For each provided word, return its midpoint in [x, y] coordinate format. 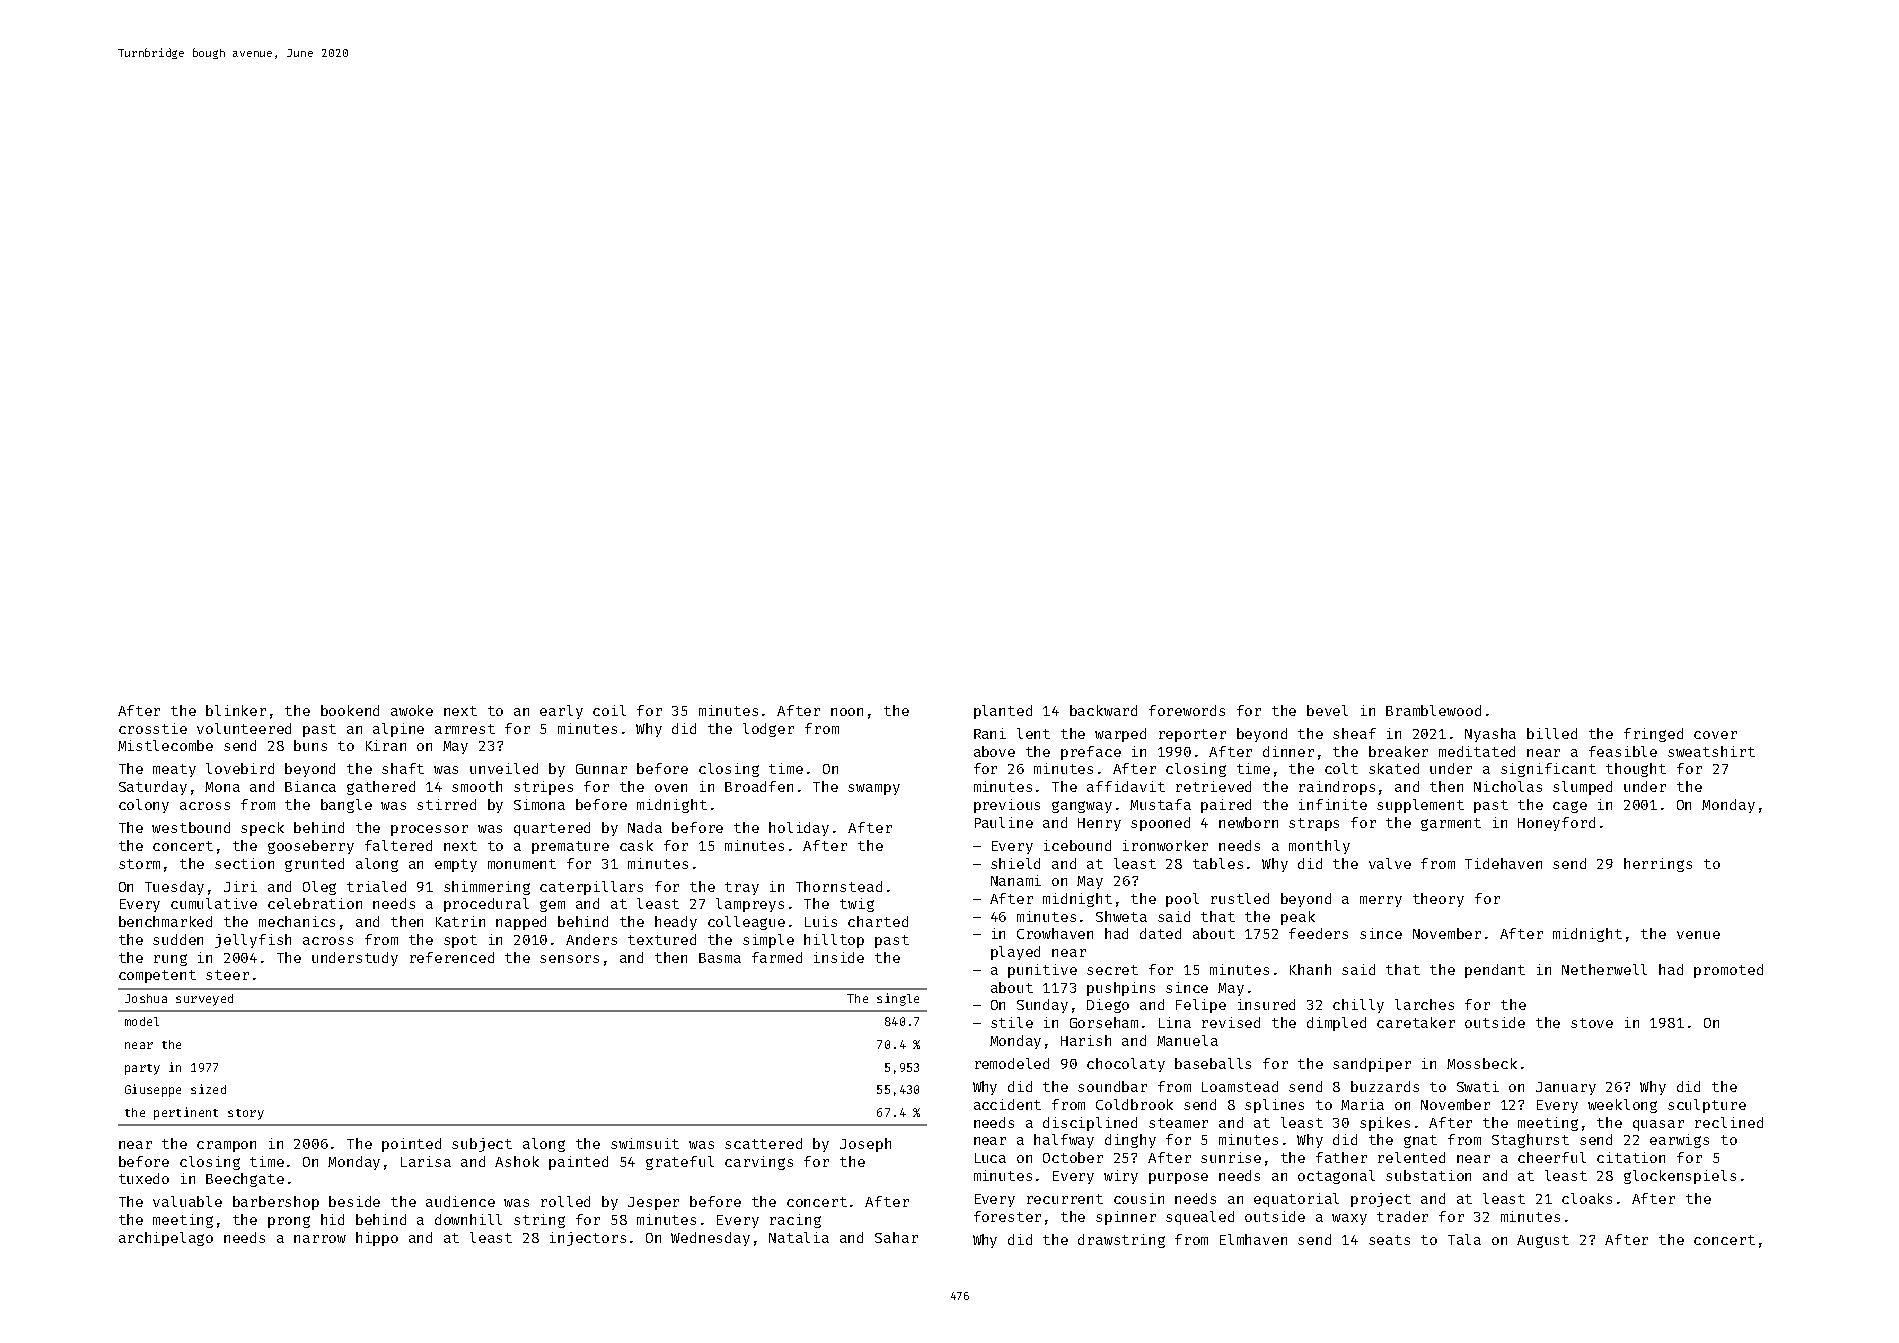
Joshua [146, 998]
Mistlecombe [165, 745]
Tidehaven [1503, 863]
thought [1636, 770]
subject [482, 1145]
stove [1592, 1023]
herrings [1658, 865]
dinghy [1130, 1141]
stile [1012, 1022]
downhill [468, 1219]
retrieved [1213, 786]
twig [857, 905]
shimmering [487, 888]
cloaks [1587, 1198]
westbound [191, 827]
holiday [799, 829]
